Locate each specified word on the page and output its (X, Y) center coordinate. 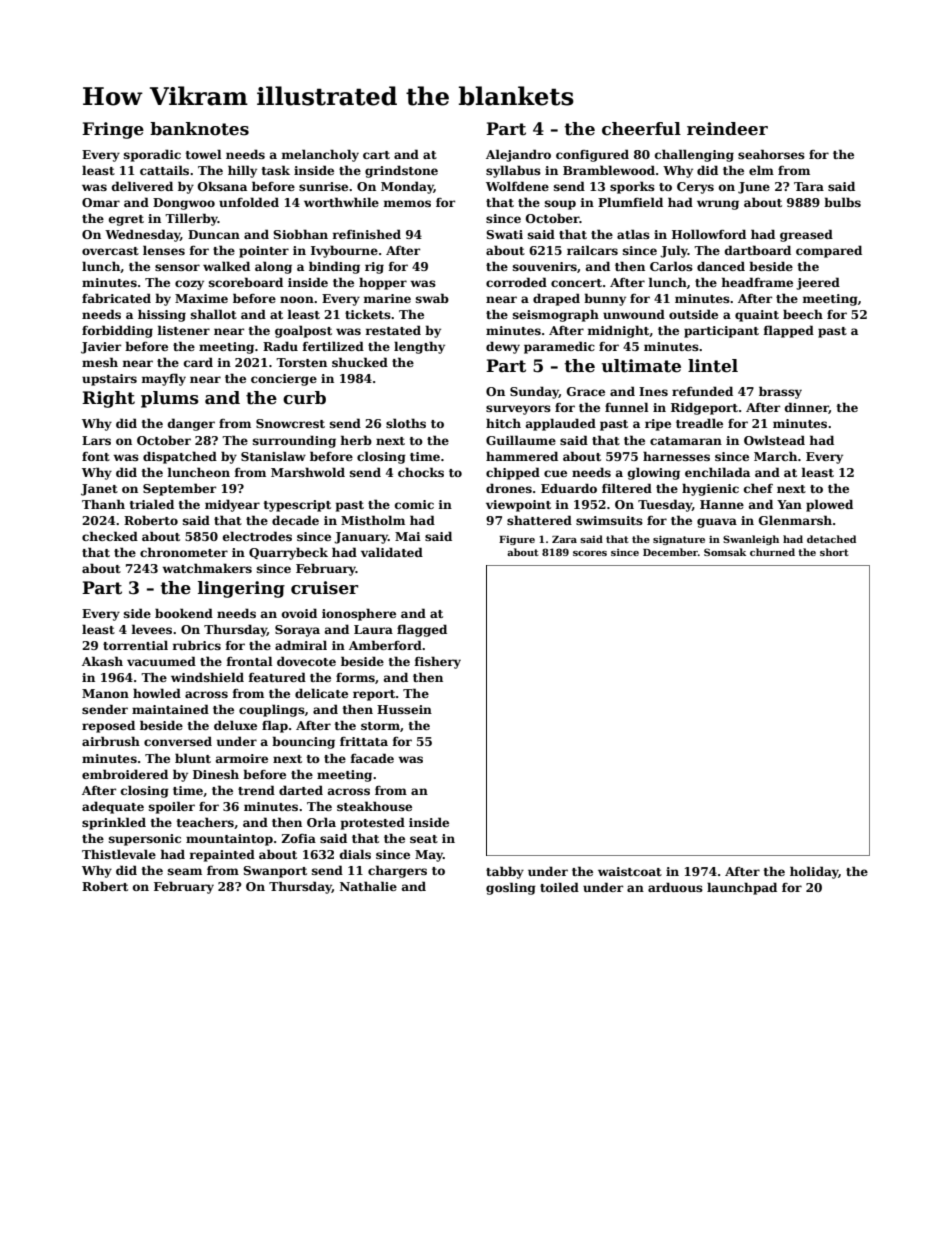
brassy (780, 392)
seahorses (771, 154)
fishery (437, 662)
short (834, 552)
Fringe (113, 130)
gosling (511, 888)
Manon (105, 693)
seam (185, 871)
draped (556, 299)
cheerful (641, 129)
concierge (284, 380)
